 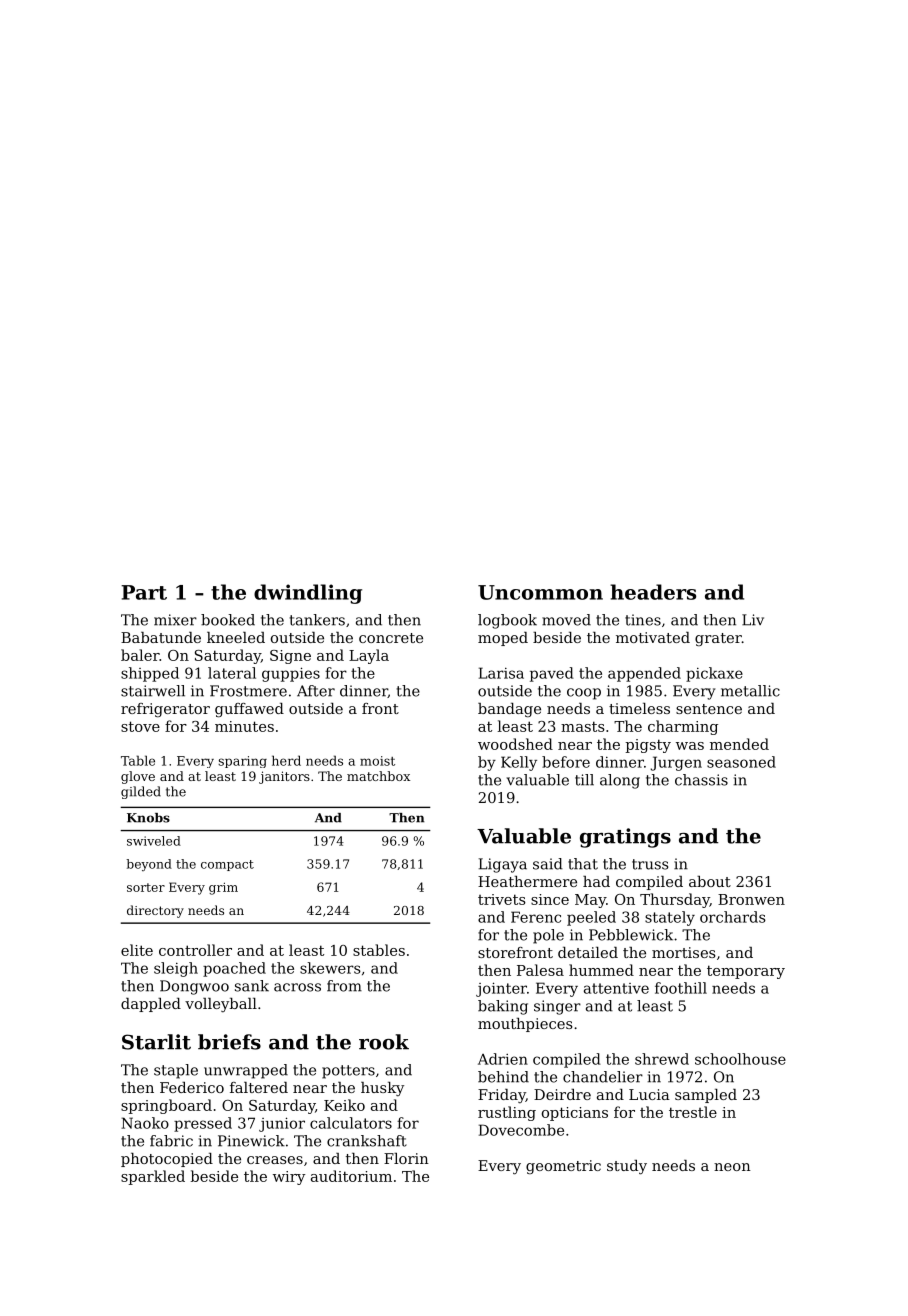 What do you see at coordinates (228, 620) in the screenshot?
I see `booked` at bounding box center [228, 620].
